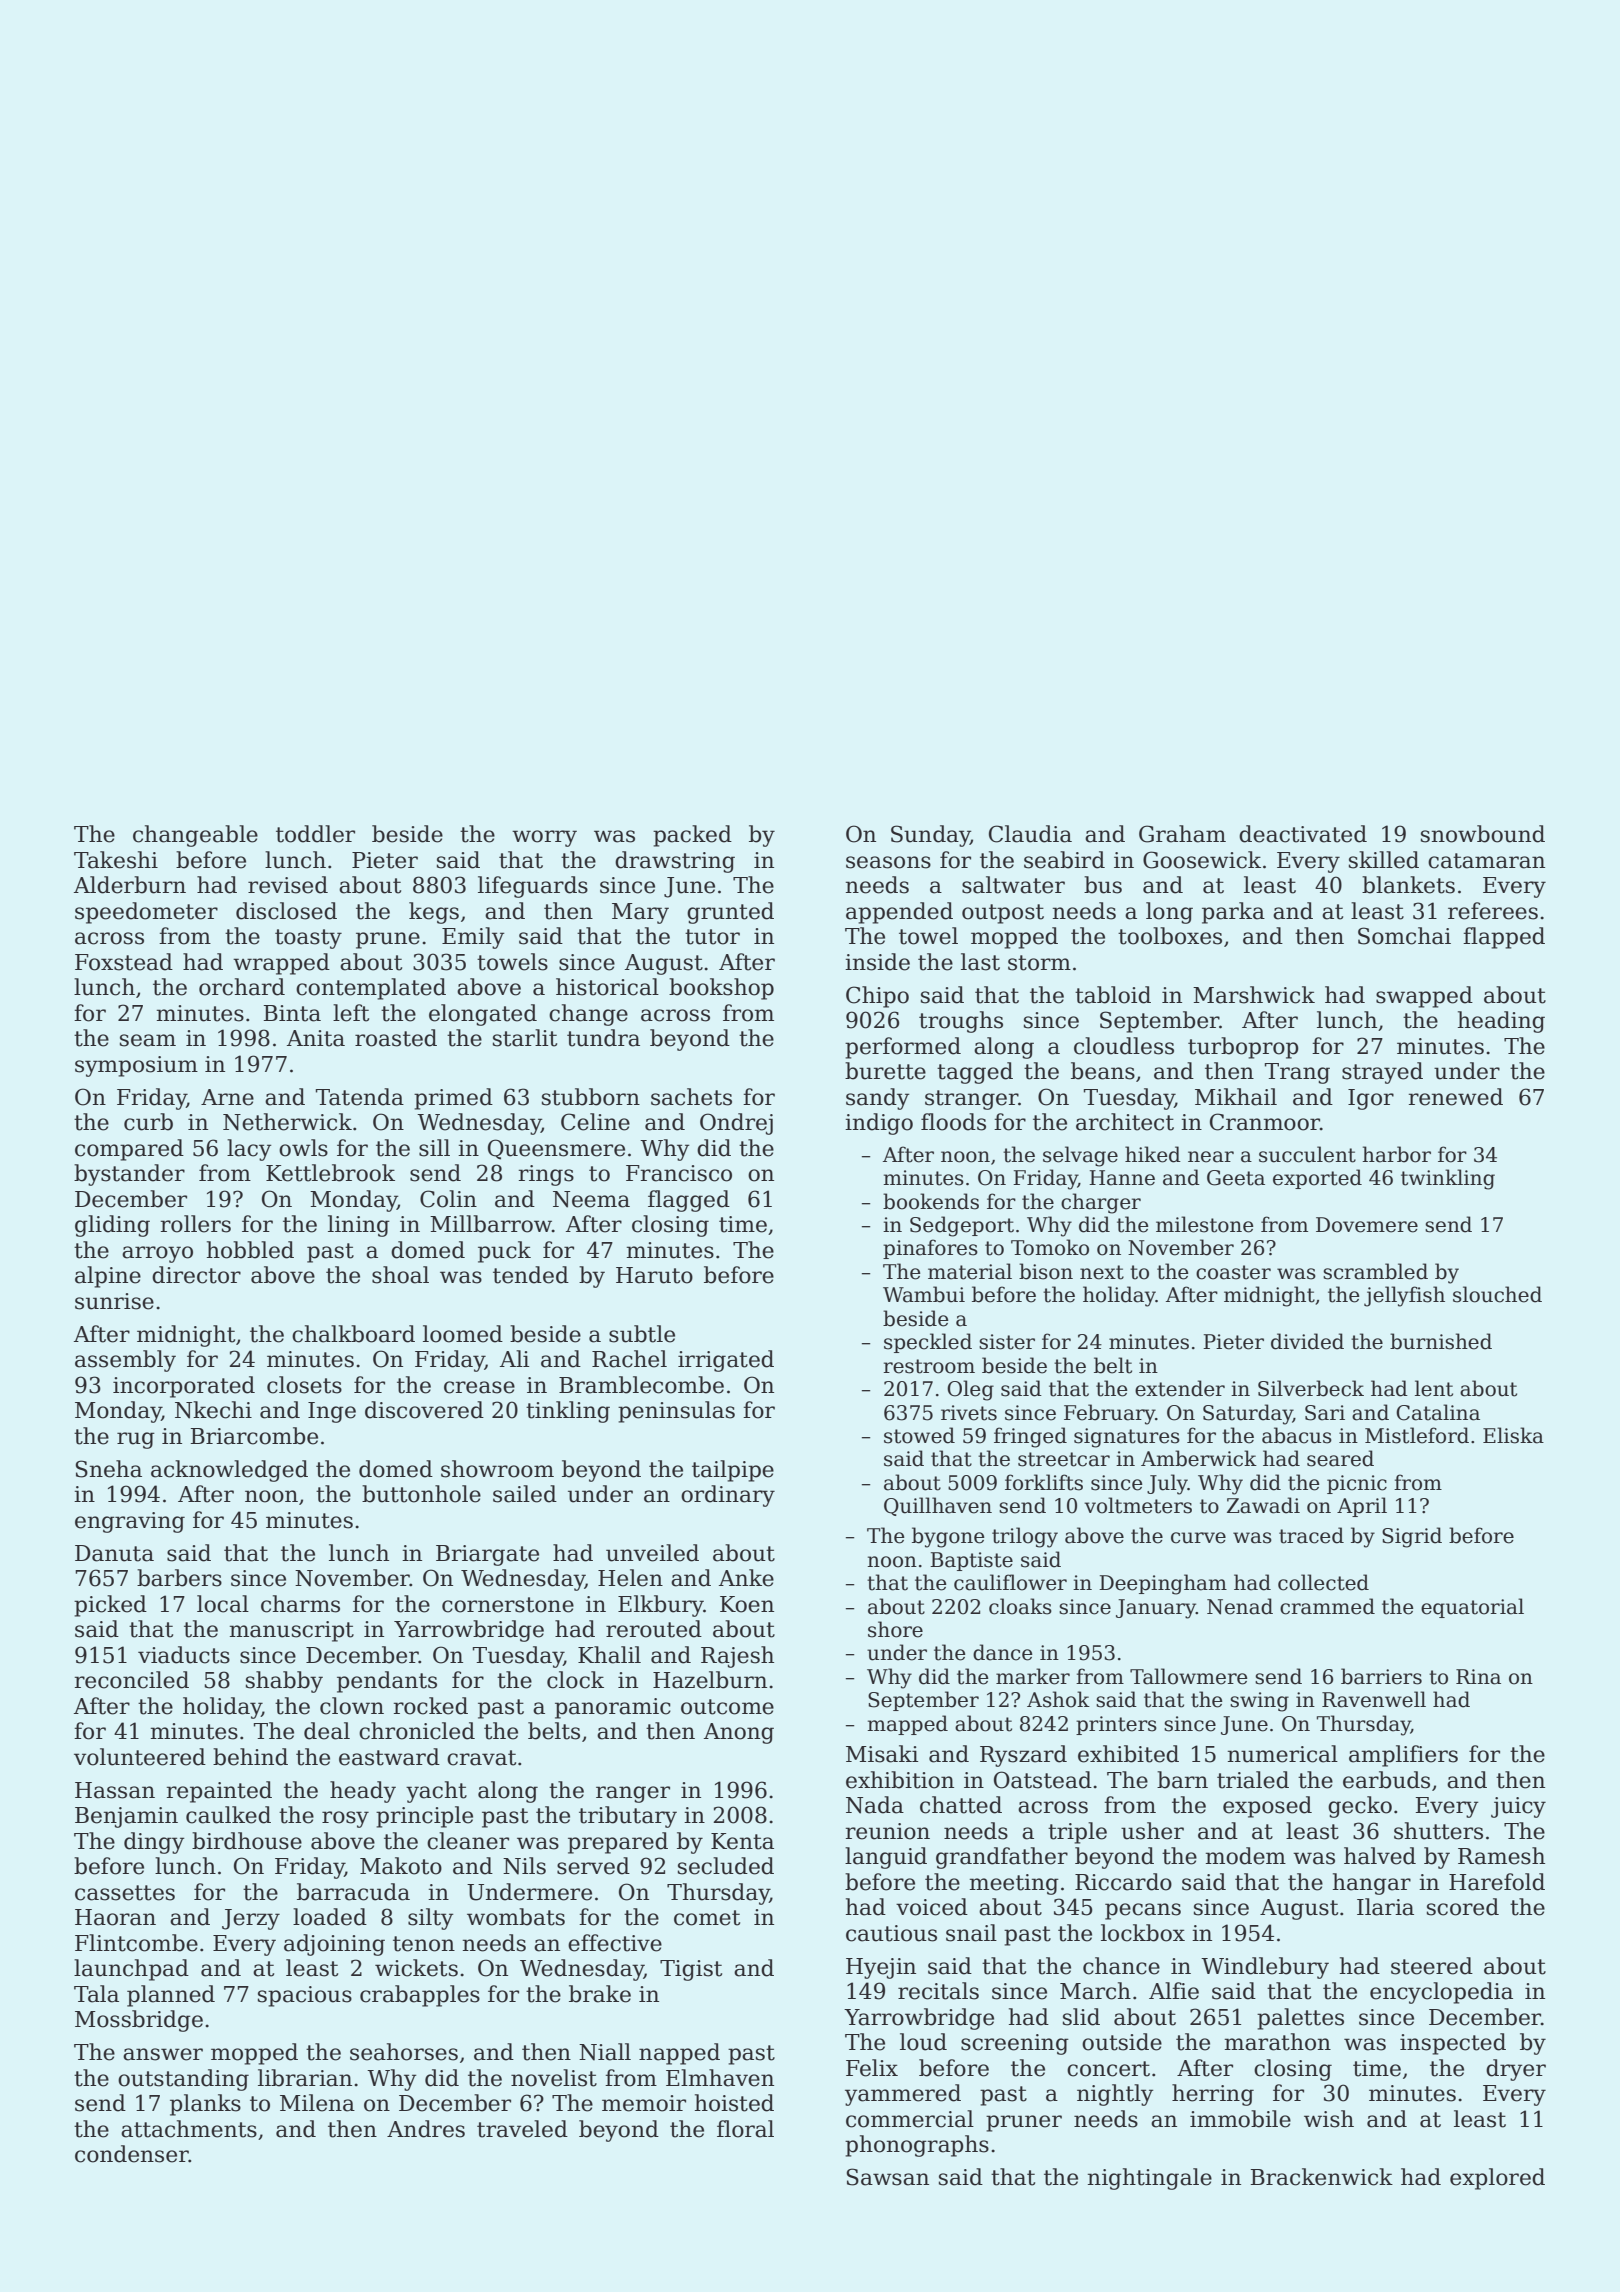 The height and width of the screenshot is (2292, 1620). What do you see at coordinates (1143, 1911) in the screenshot?
I see `pecans` at bounding box center [1143, 1911].
